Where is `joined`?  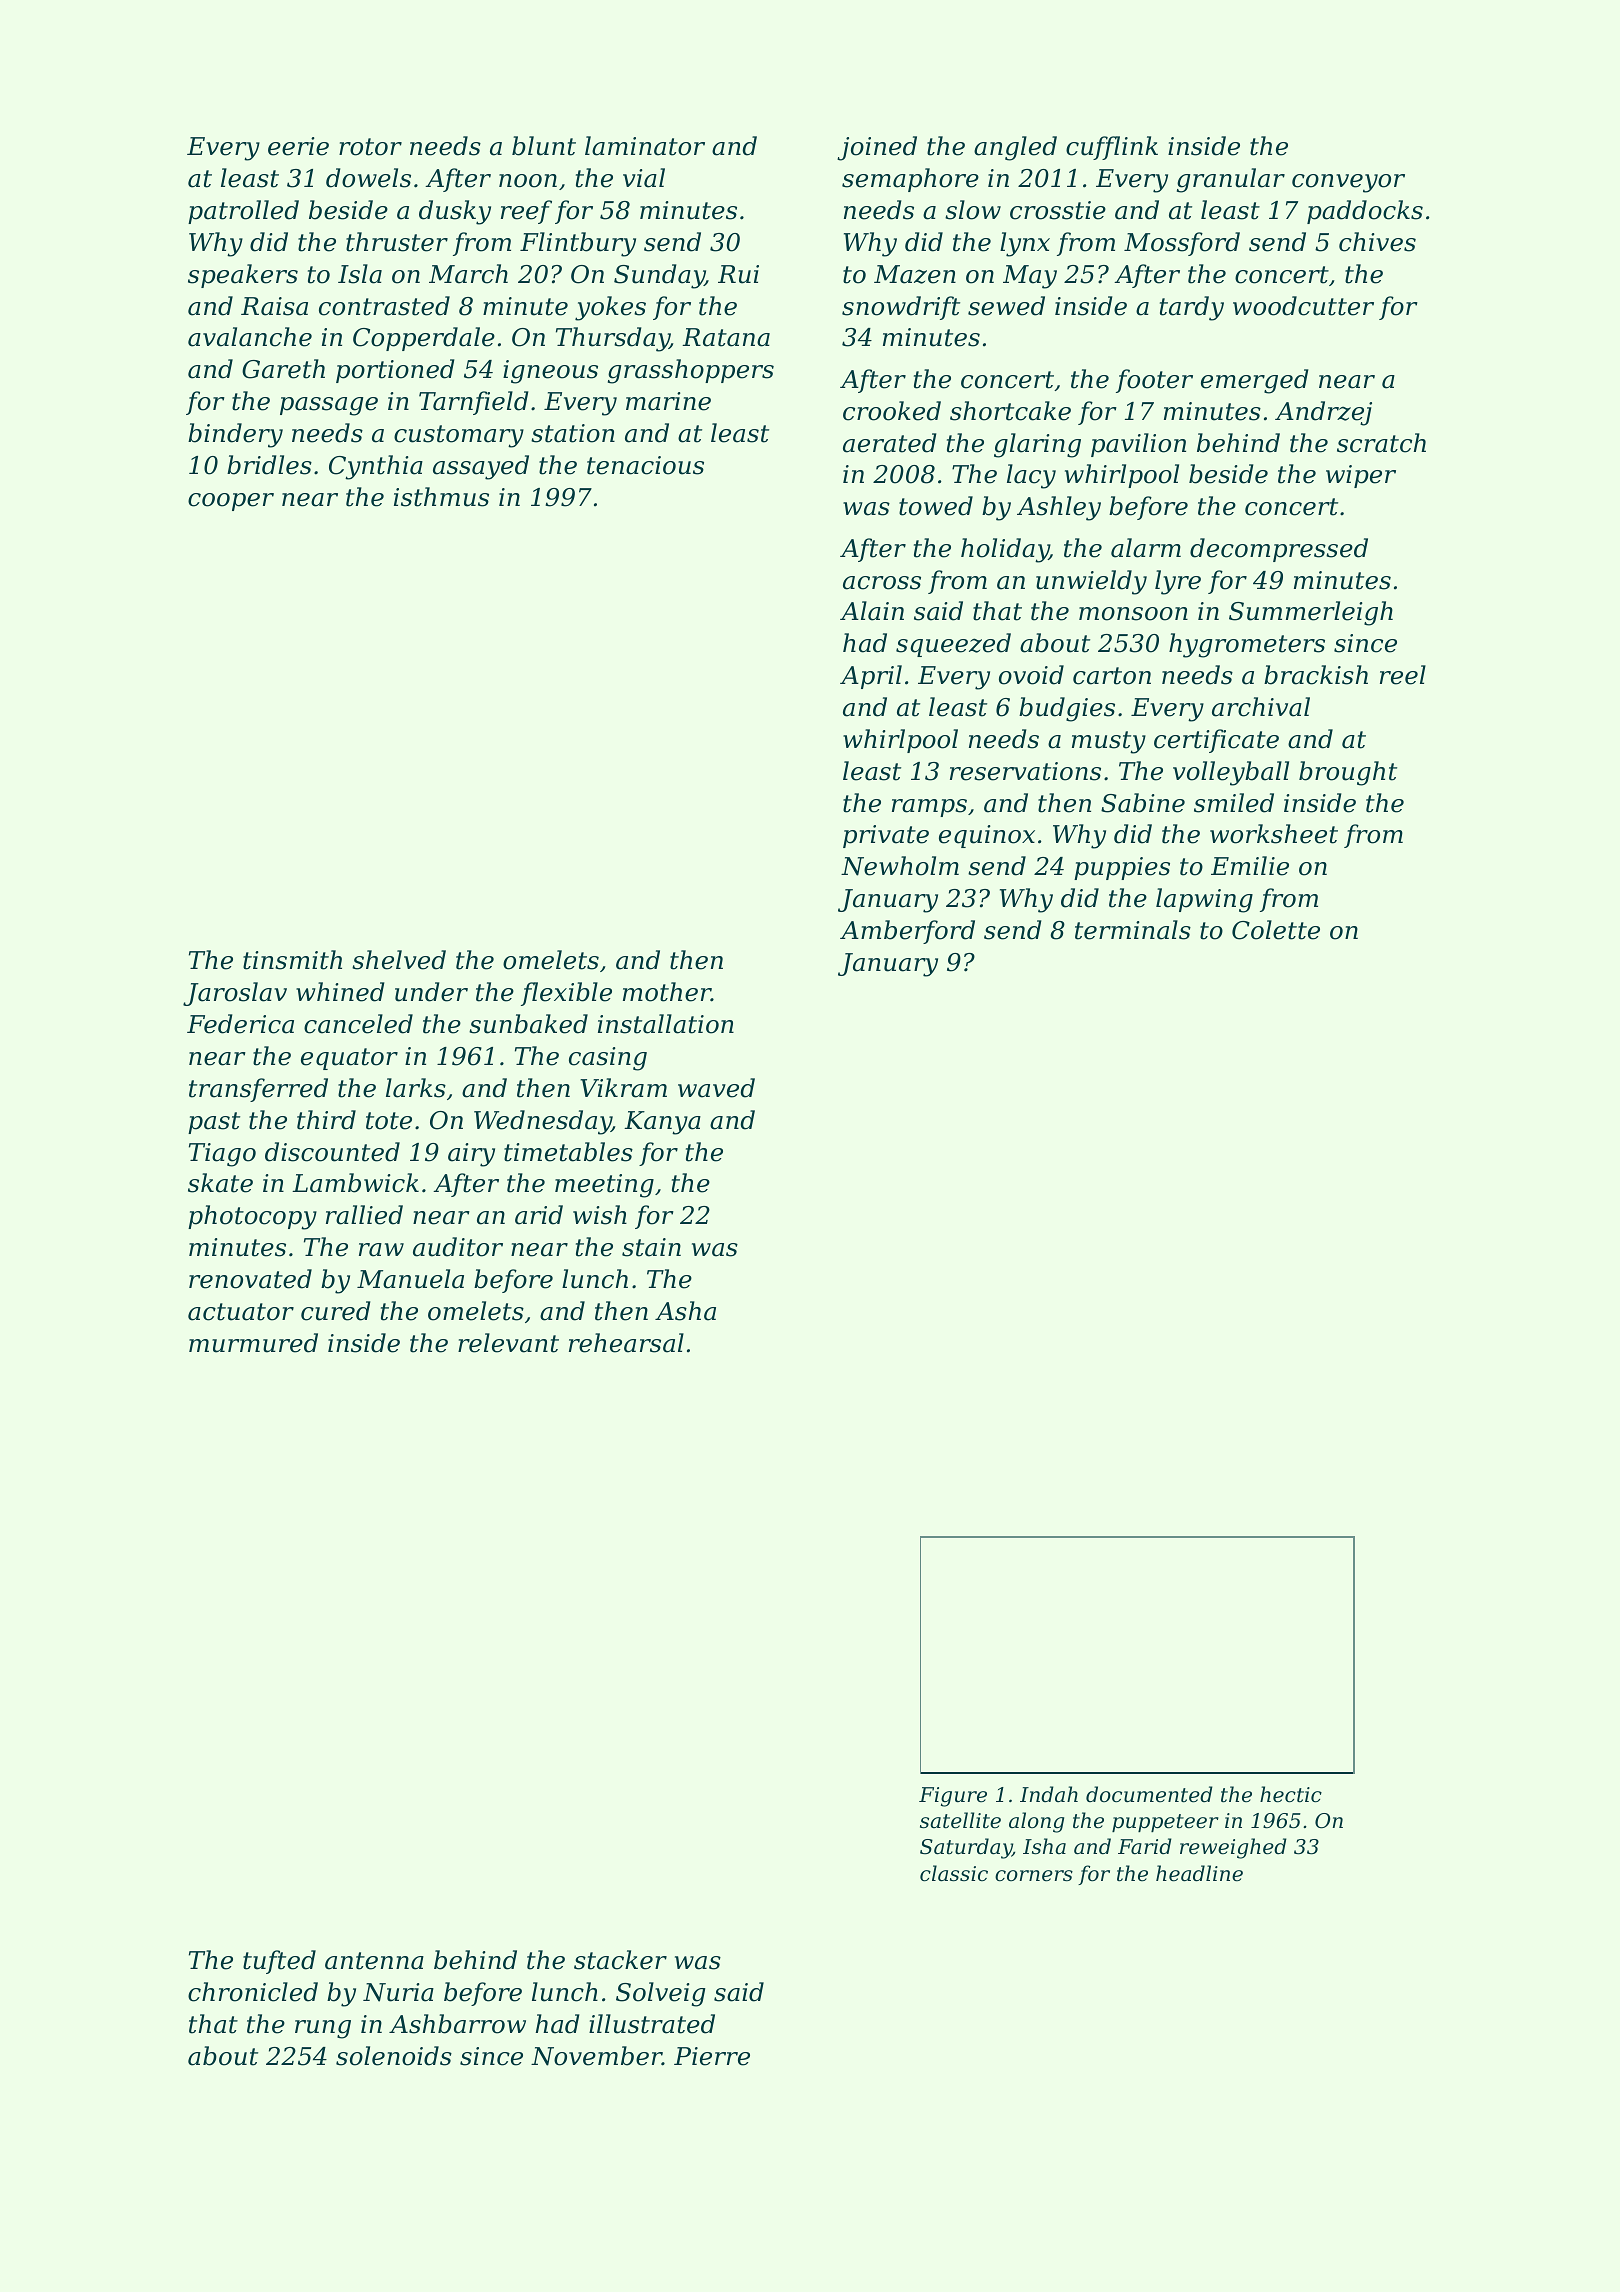 joined is located at coordinates (877, 148).
